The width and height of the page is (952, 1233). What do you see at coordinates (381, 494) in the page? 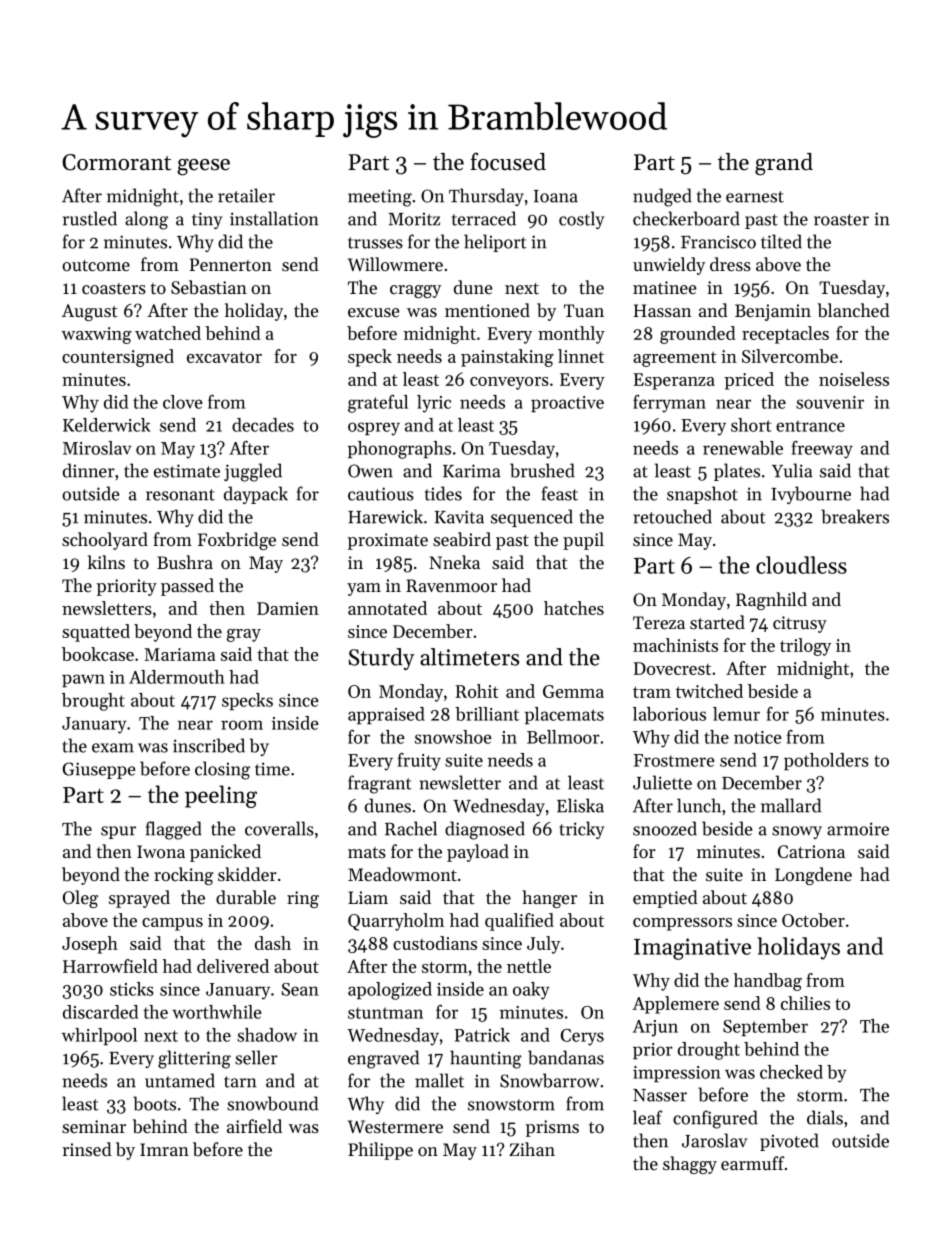
I see `cautious` at bounding box center [381, 494].
